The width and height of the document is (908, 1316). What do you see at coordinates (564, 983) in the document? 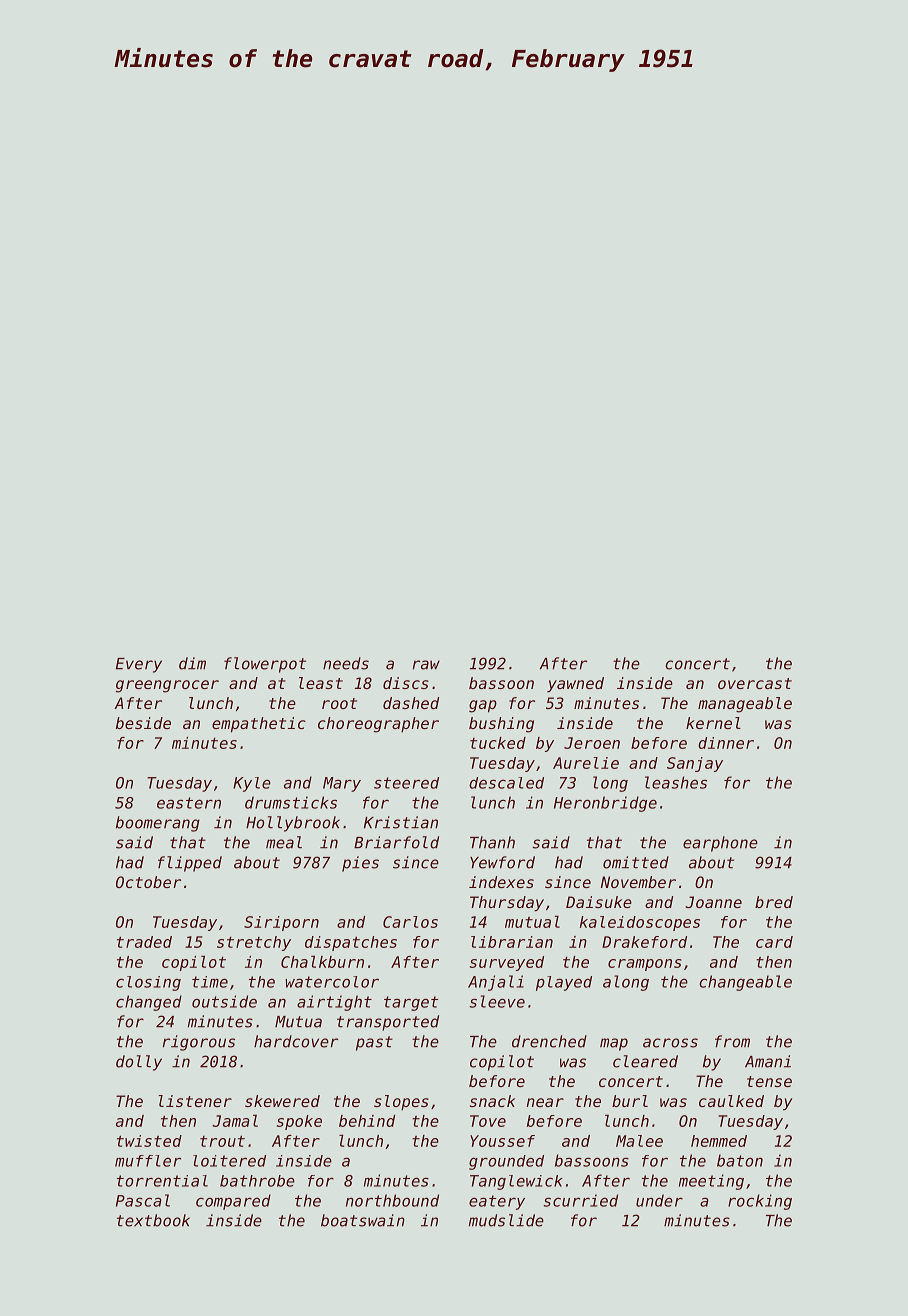
I see `played` at bounding box center [564, 983].
